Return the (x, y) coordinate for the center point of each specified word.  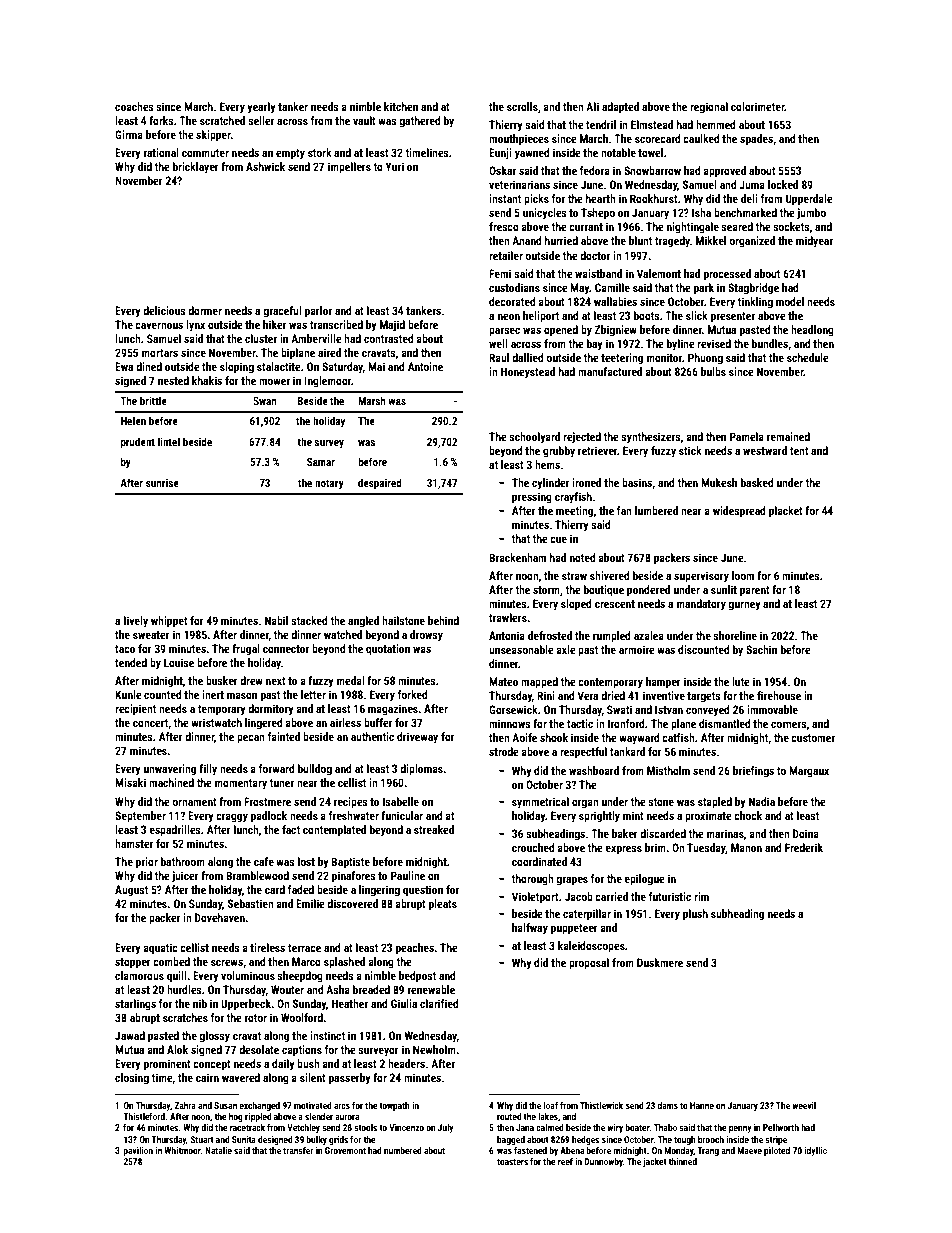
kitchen (401, 106)
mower (274, 381)
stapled (715, 803)
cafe (264, 861)
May (580, 289)
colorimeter (758, 106)
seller (261, 120)
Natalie (218, 1150)
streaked (434, 829)
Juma (752, 184)
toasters (512, 1162)
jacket (655, 1162)
